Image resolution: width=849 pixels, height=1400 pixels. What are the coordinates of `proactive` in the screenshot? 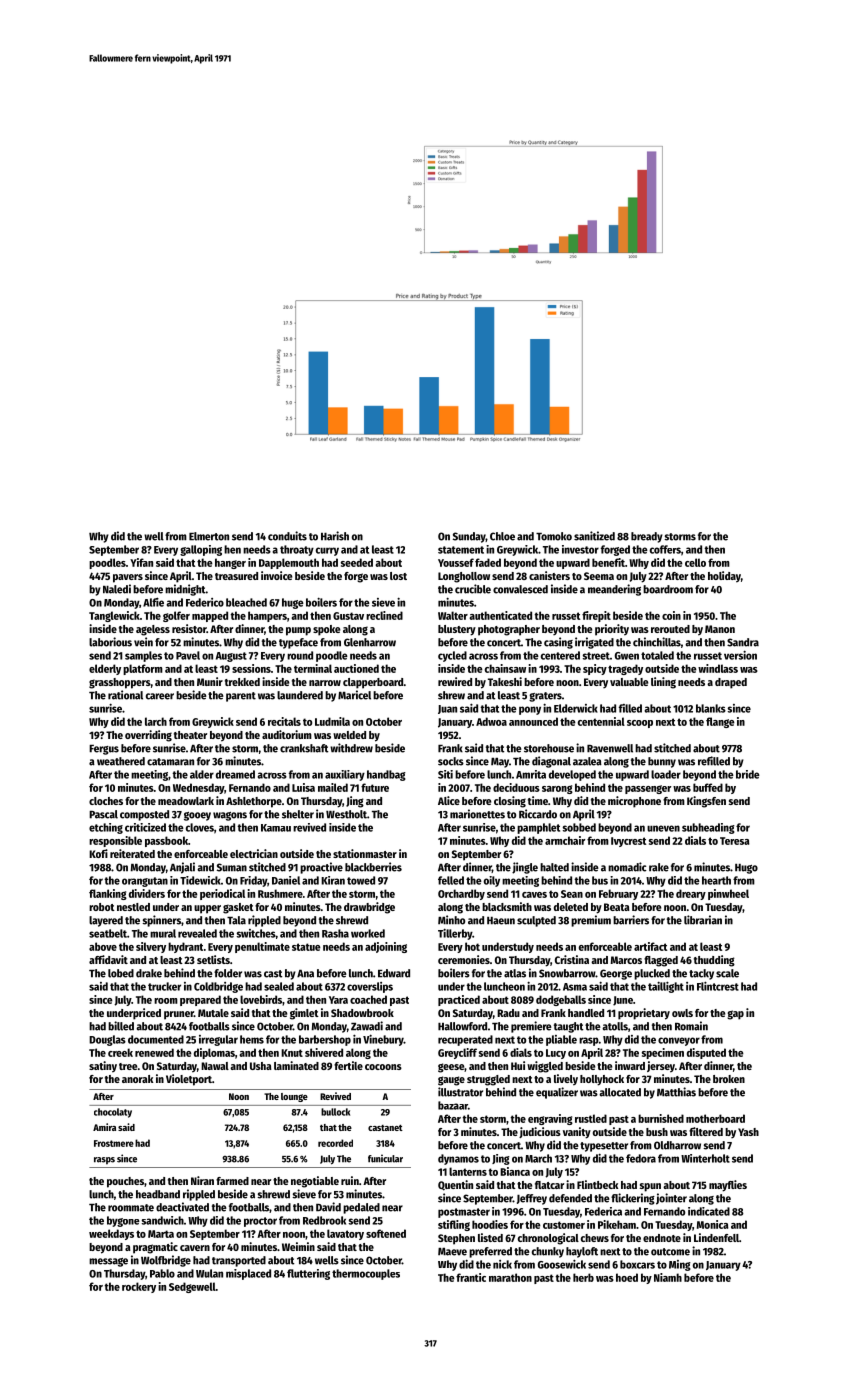 It's located at (321, 868).
